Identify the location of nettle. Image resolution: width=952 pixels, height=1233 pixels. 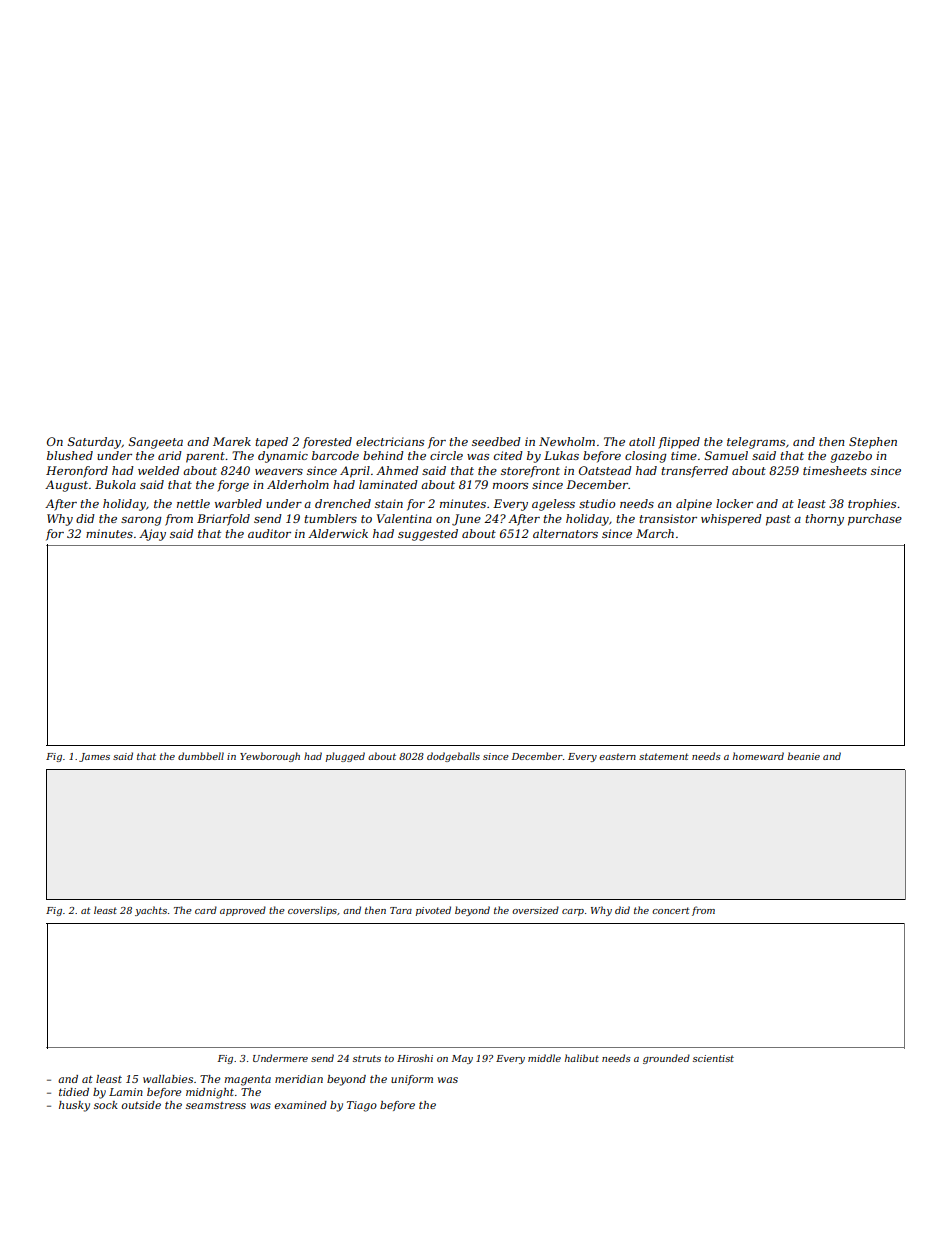
(193, 503).
